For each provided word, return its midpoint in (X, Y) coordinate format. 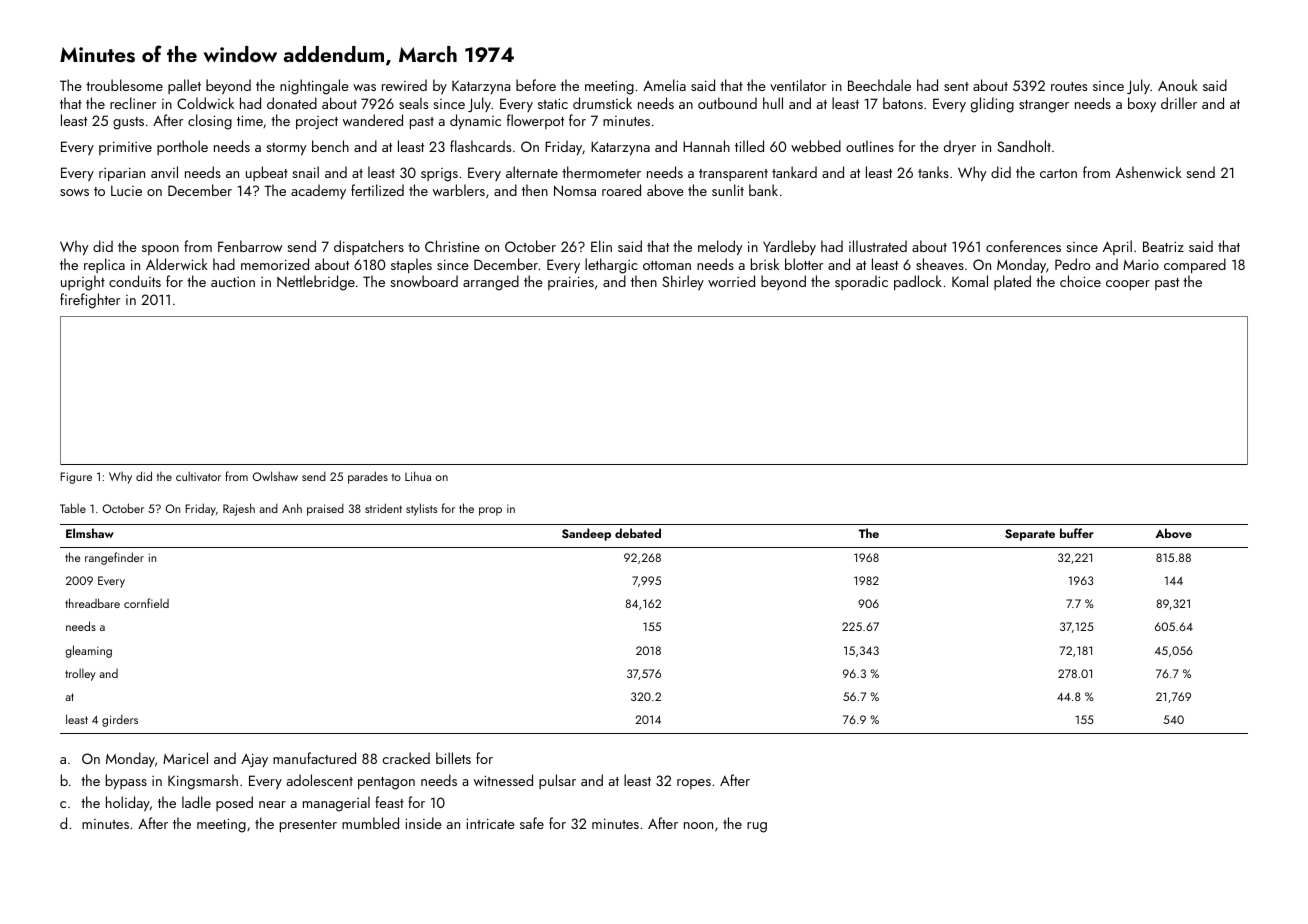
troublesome (124, 85)
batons (903, 103)
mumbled (370, 823)
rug (757, 827)
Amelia (664, 85)
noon (698, 825)
